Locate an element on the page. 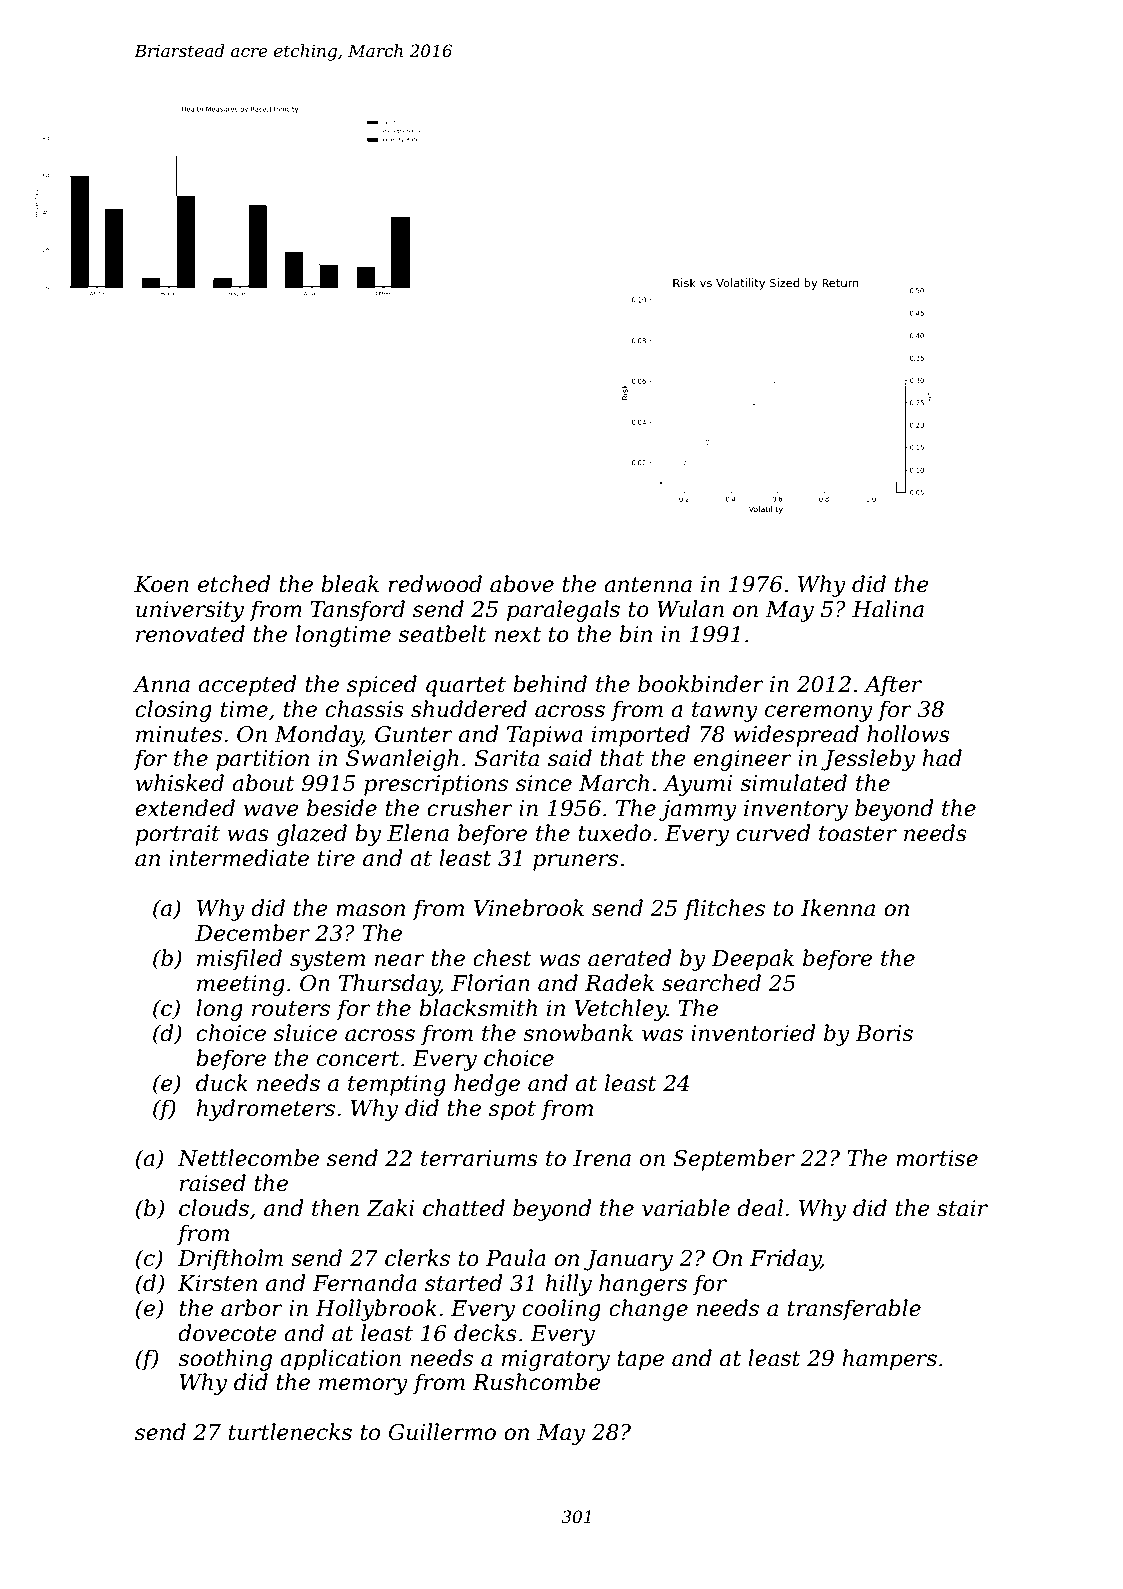 This image has width=1123, height=1589. pruners is located at coordinates (575, 862).
